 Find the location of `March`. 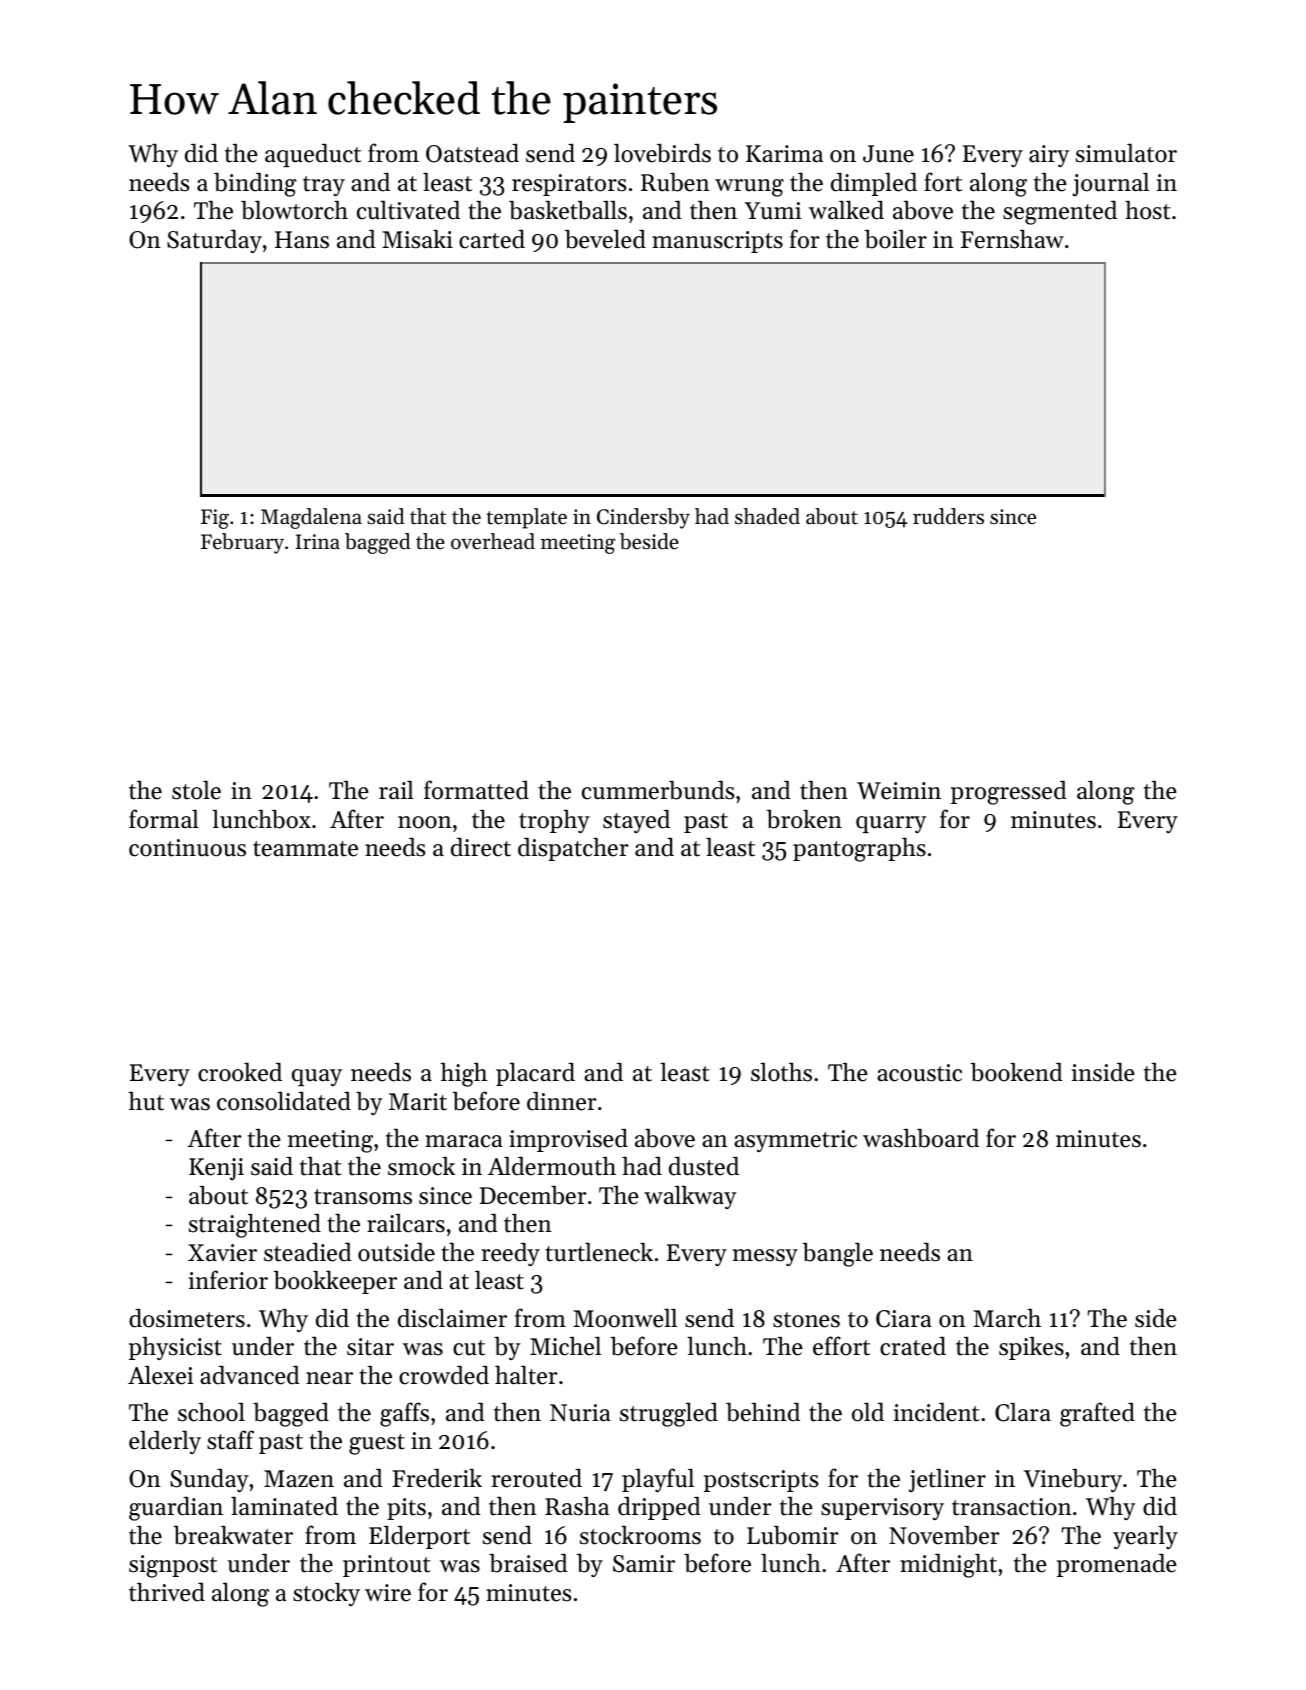

March is located at coordinates (1007, 1318).
